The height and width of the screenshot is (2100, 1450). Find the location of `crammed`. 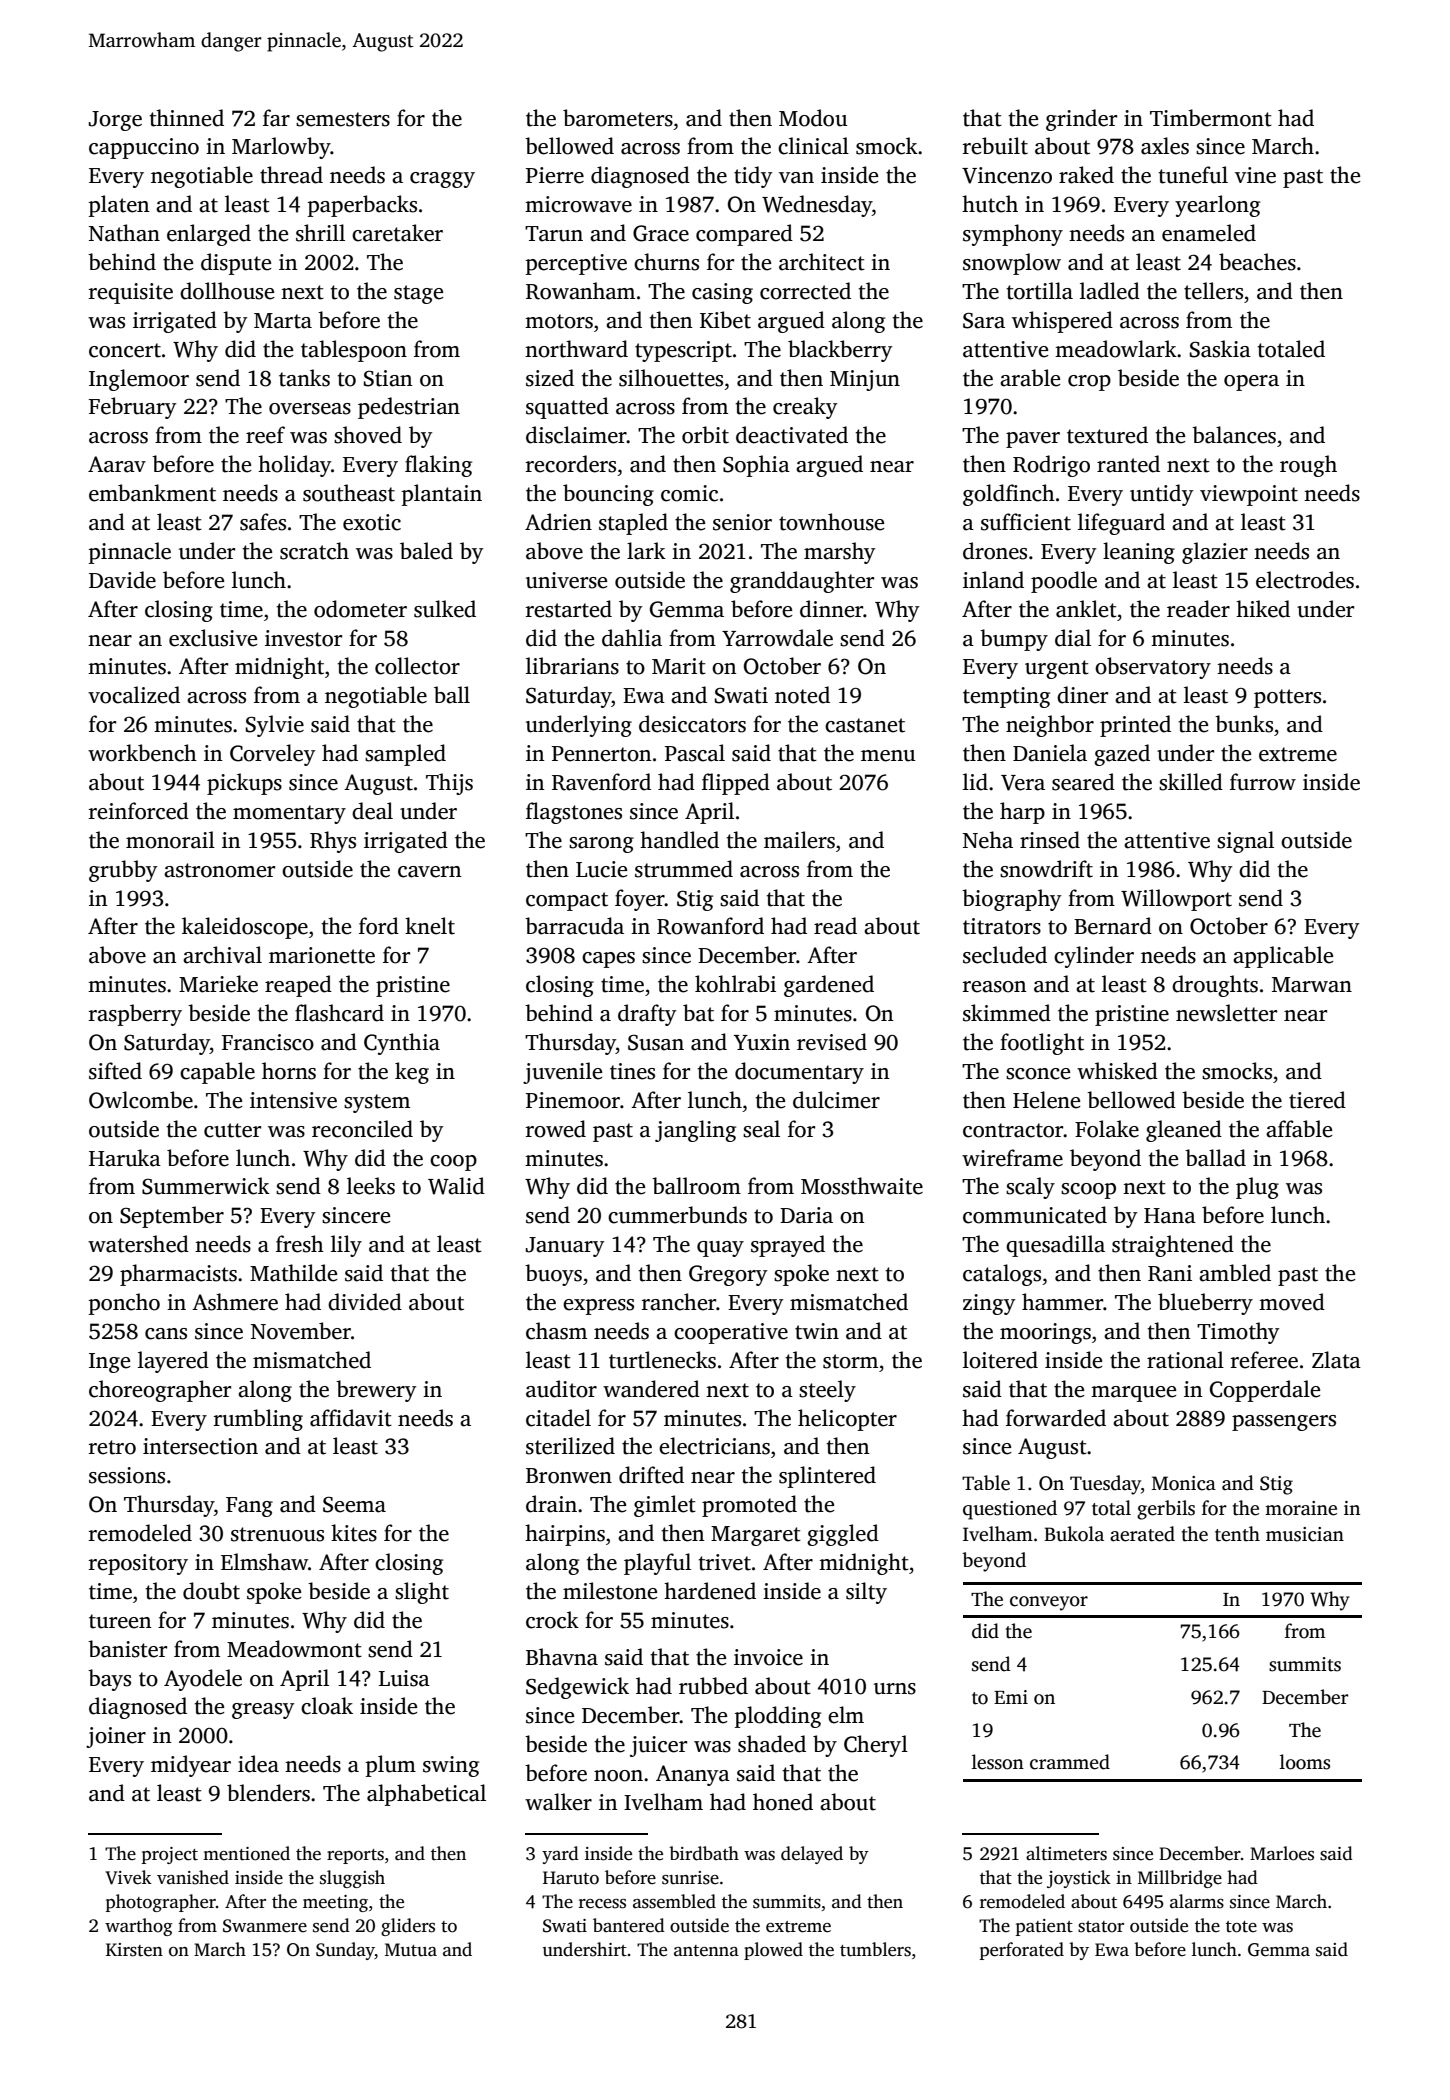

crammed is located at coordinates (1070, 1762).
